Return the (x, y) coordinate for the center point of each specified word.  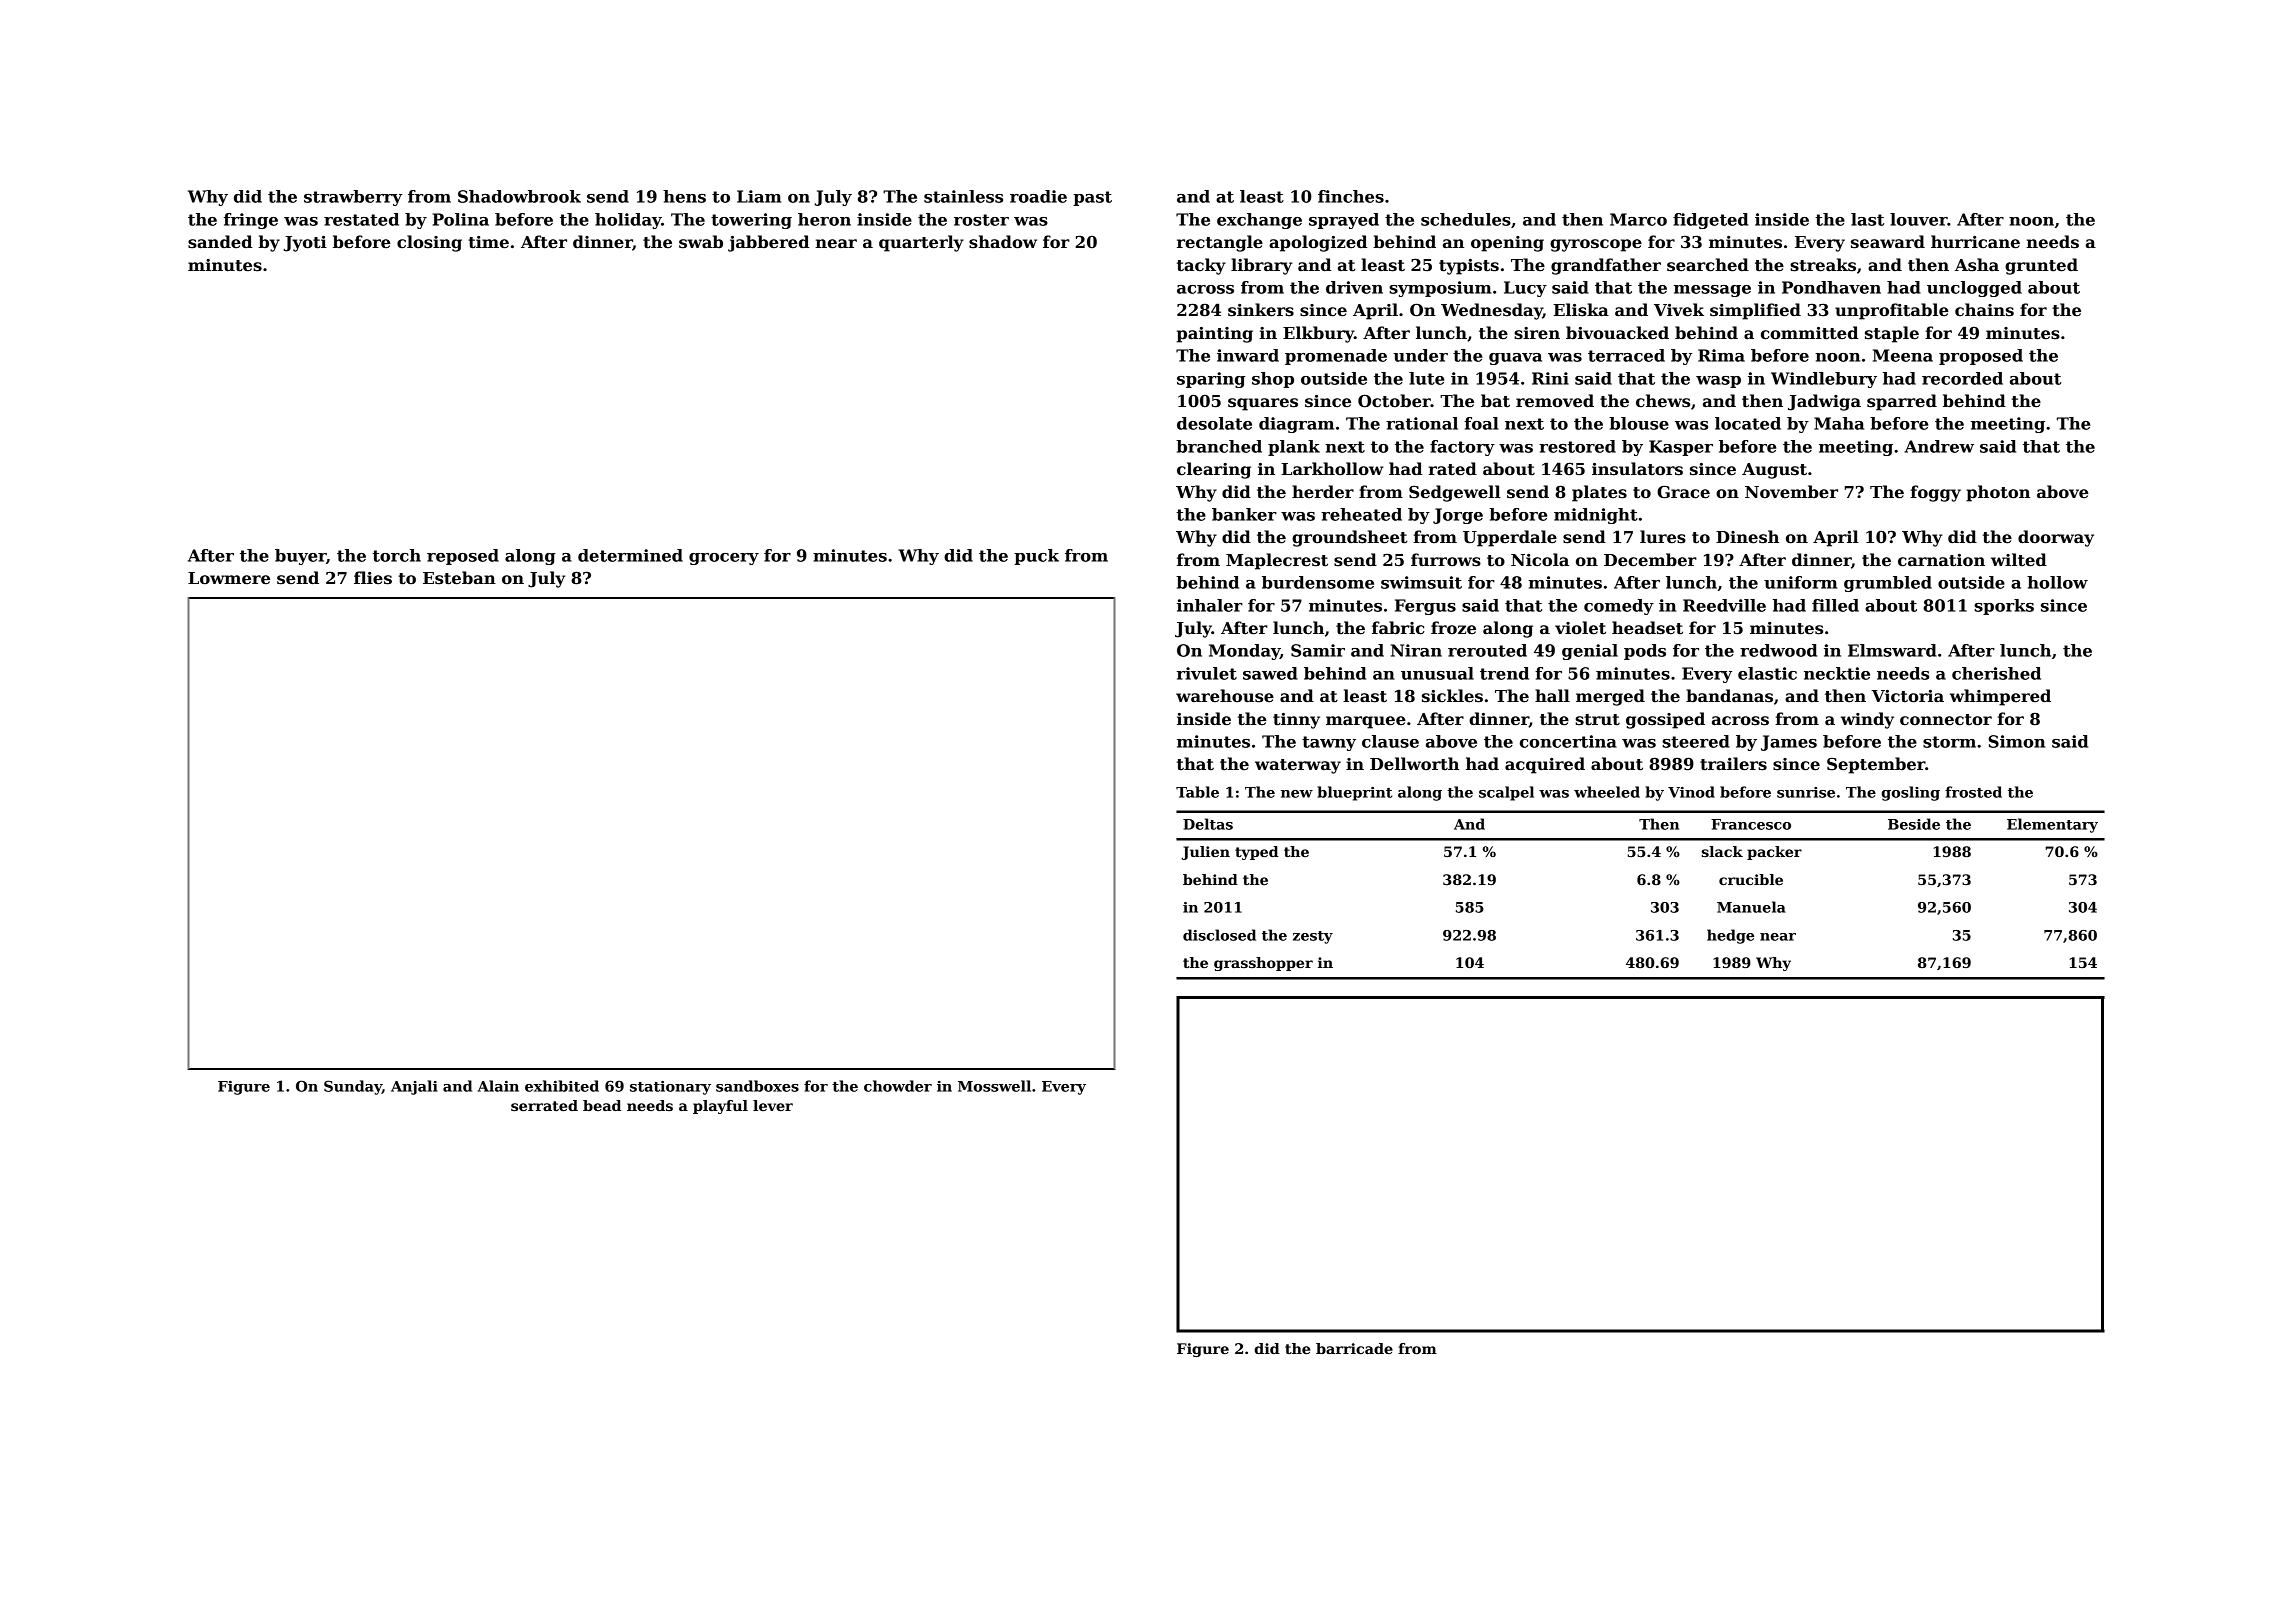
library (1261, 266)
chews (1663, 401)
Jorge (1458, 516)
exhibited (562, 1086)
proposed (1981, 357)
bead (602, 1105)
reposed (463, 557)
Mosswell (994, 1086)
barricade (1354, 1348)
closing (429, 243)
